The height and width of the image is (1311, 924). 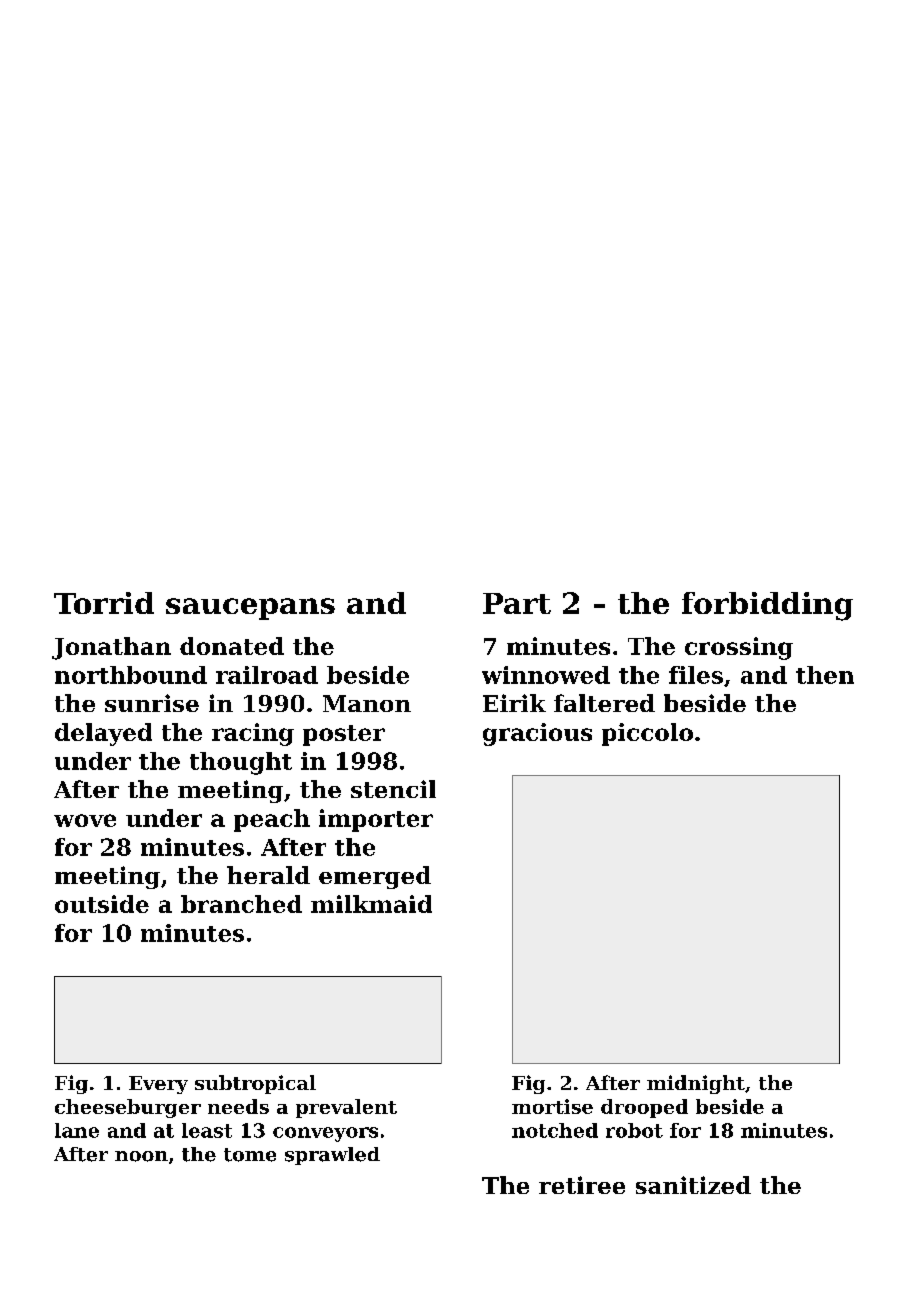 I want to click on Torrid, so click(x=104, y=603).
